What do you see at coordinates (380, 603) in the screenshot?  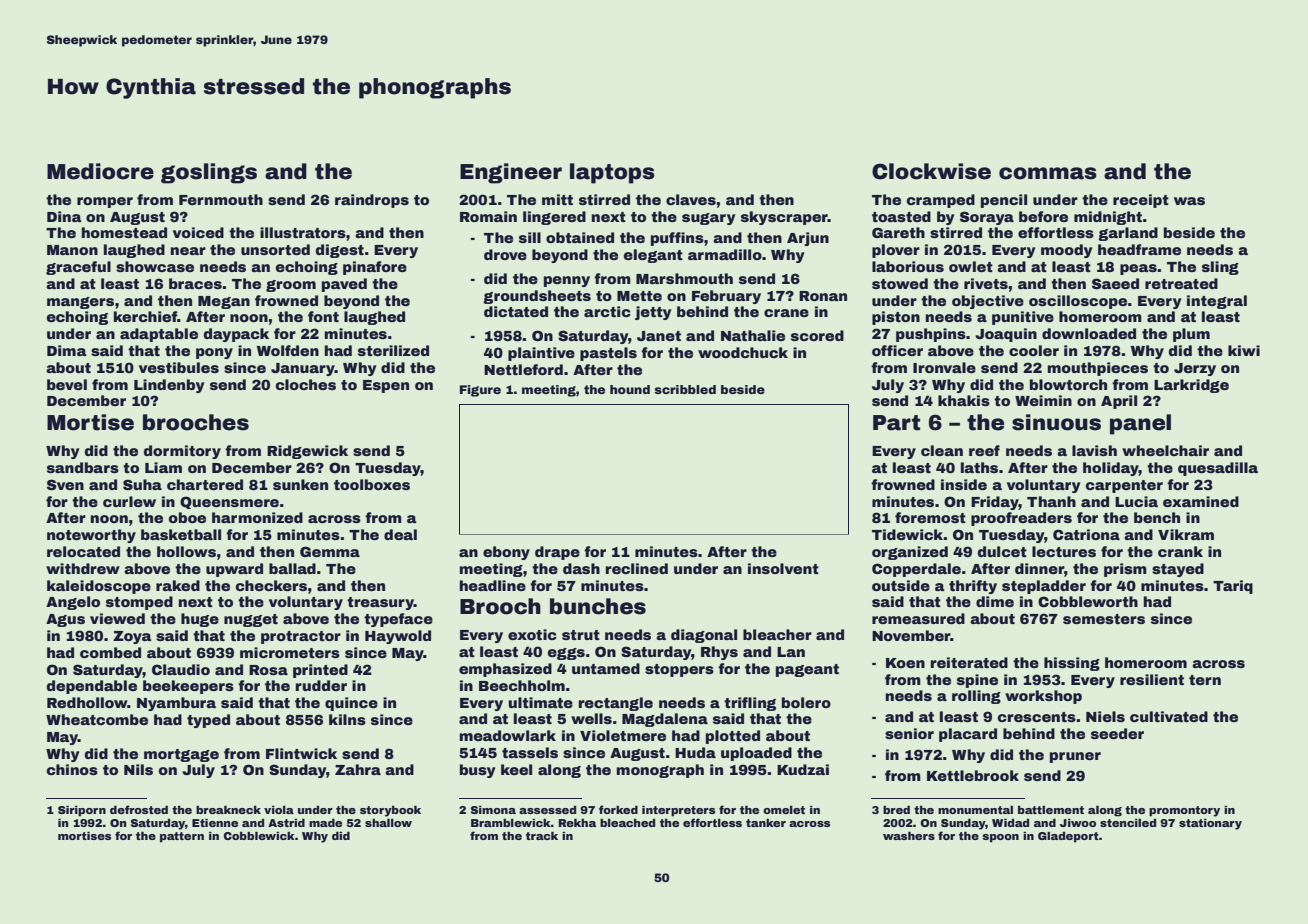 I see `treasury` at bounding box center [380, 603].
